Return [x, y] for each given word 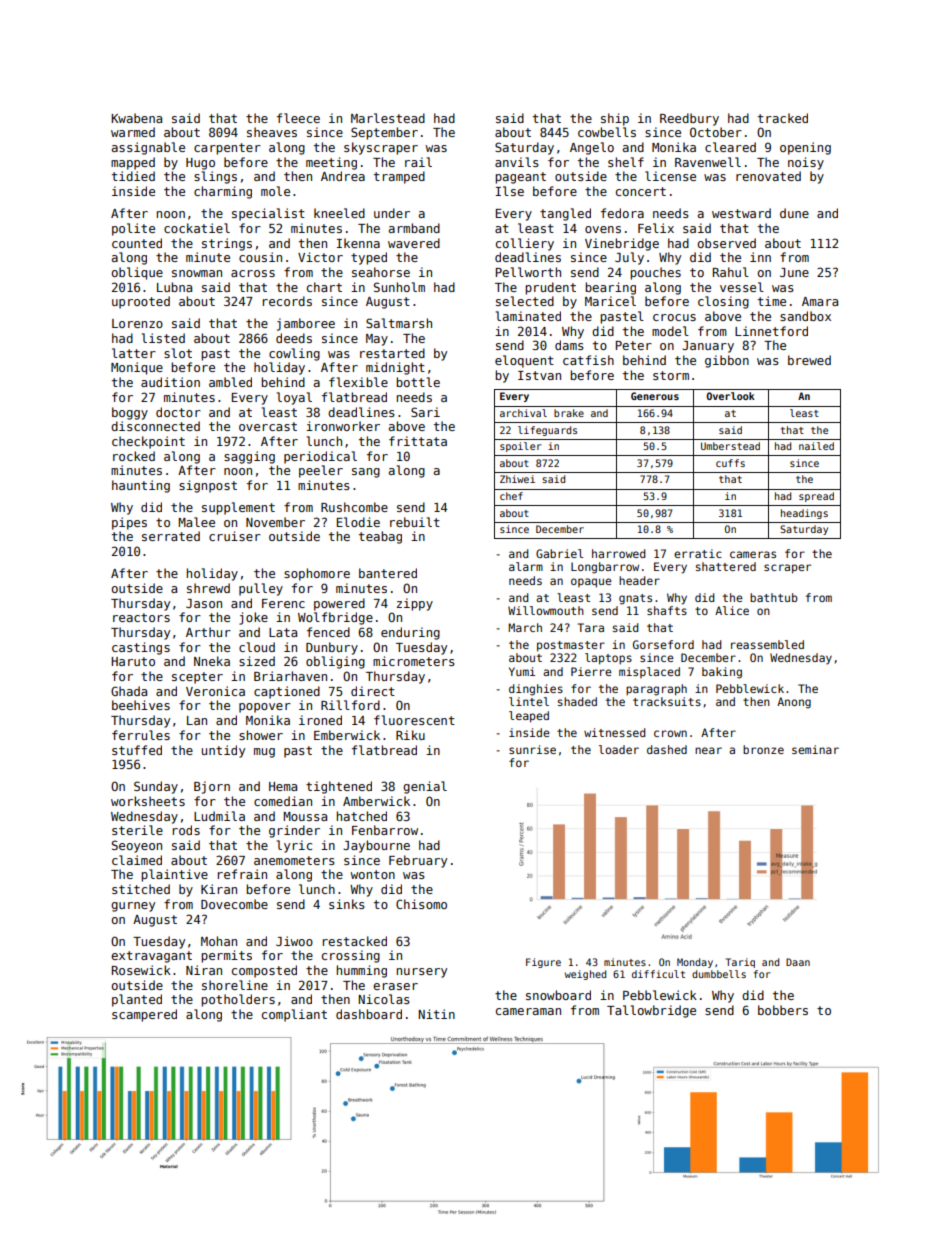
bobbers [783, 1010]
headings [804, 514]
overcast [268, 426]
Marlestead [388, 118]
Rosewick [141, 970]
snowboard [558, 995]
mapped [133, 163]
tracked [783, 118]
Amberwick [376, 801]
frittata [418, 441]
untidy [223, 751]
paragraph [656, 690]
